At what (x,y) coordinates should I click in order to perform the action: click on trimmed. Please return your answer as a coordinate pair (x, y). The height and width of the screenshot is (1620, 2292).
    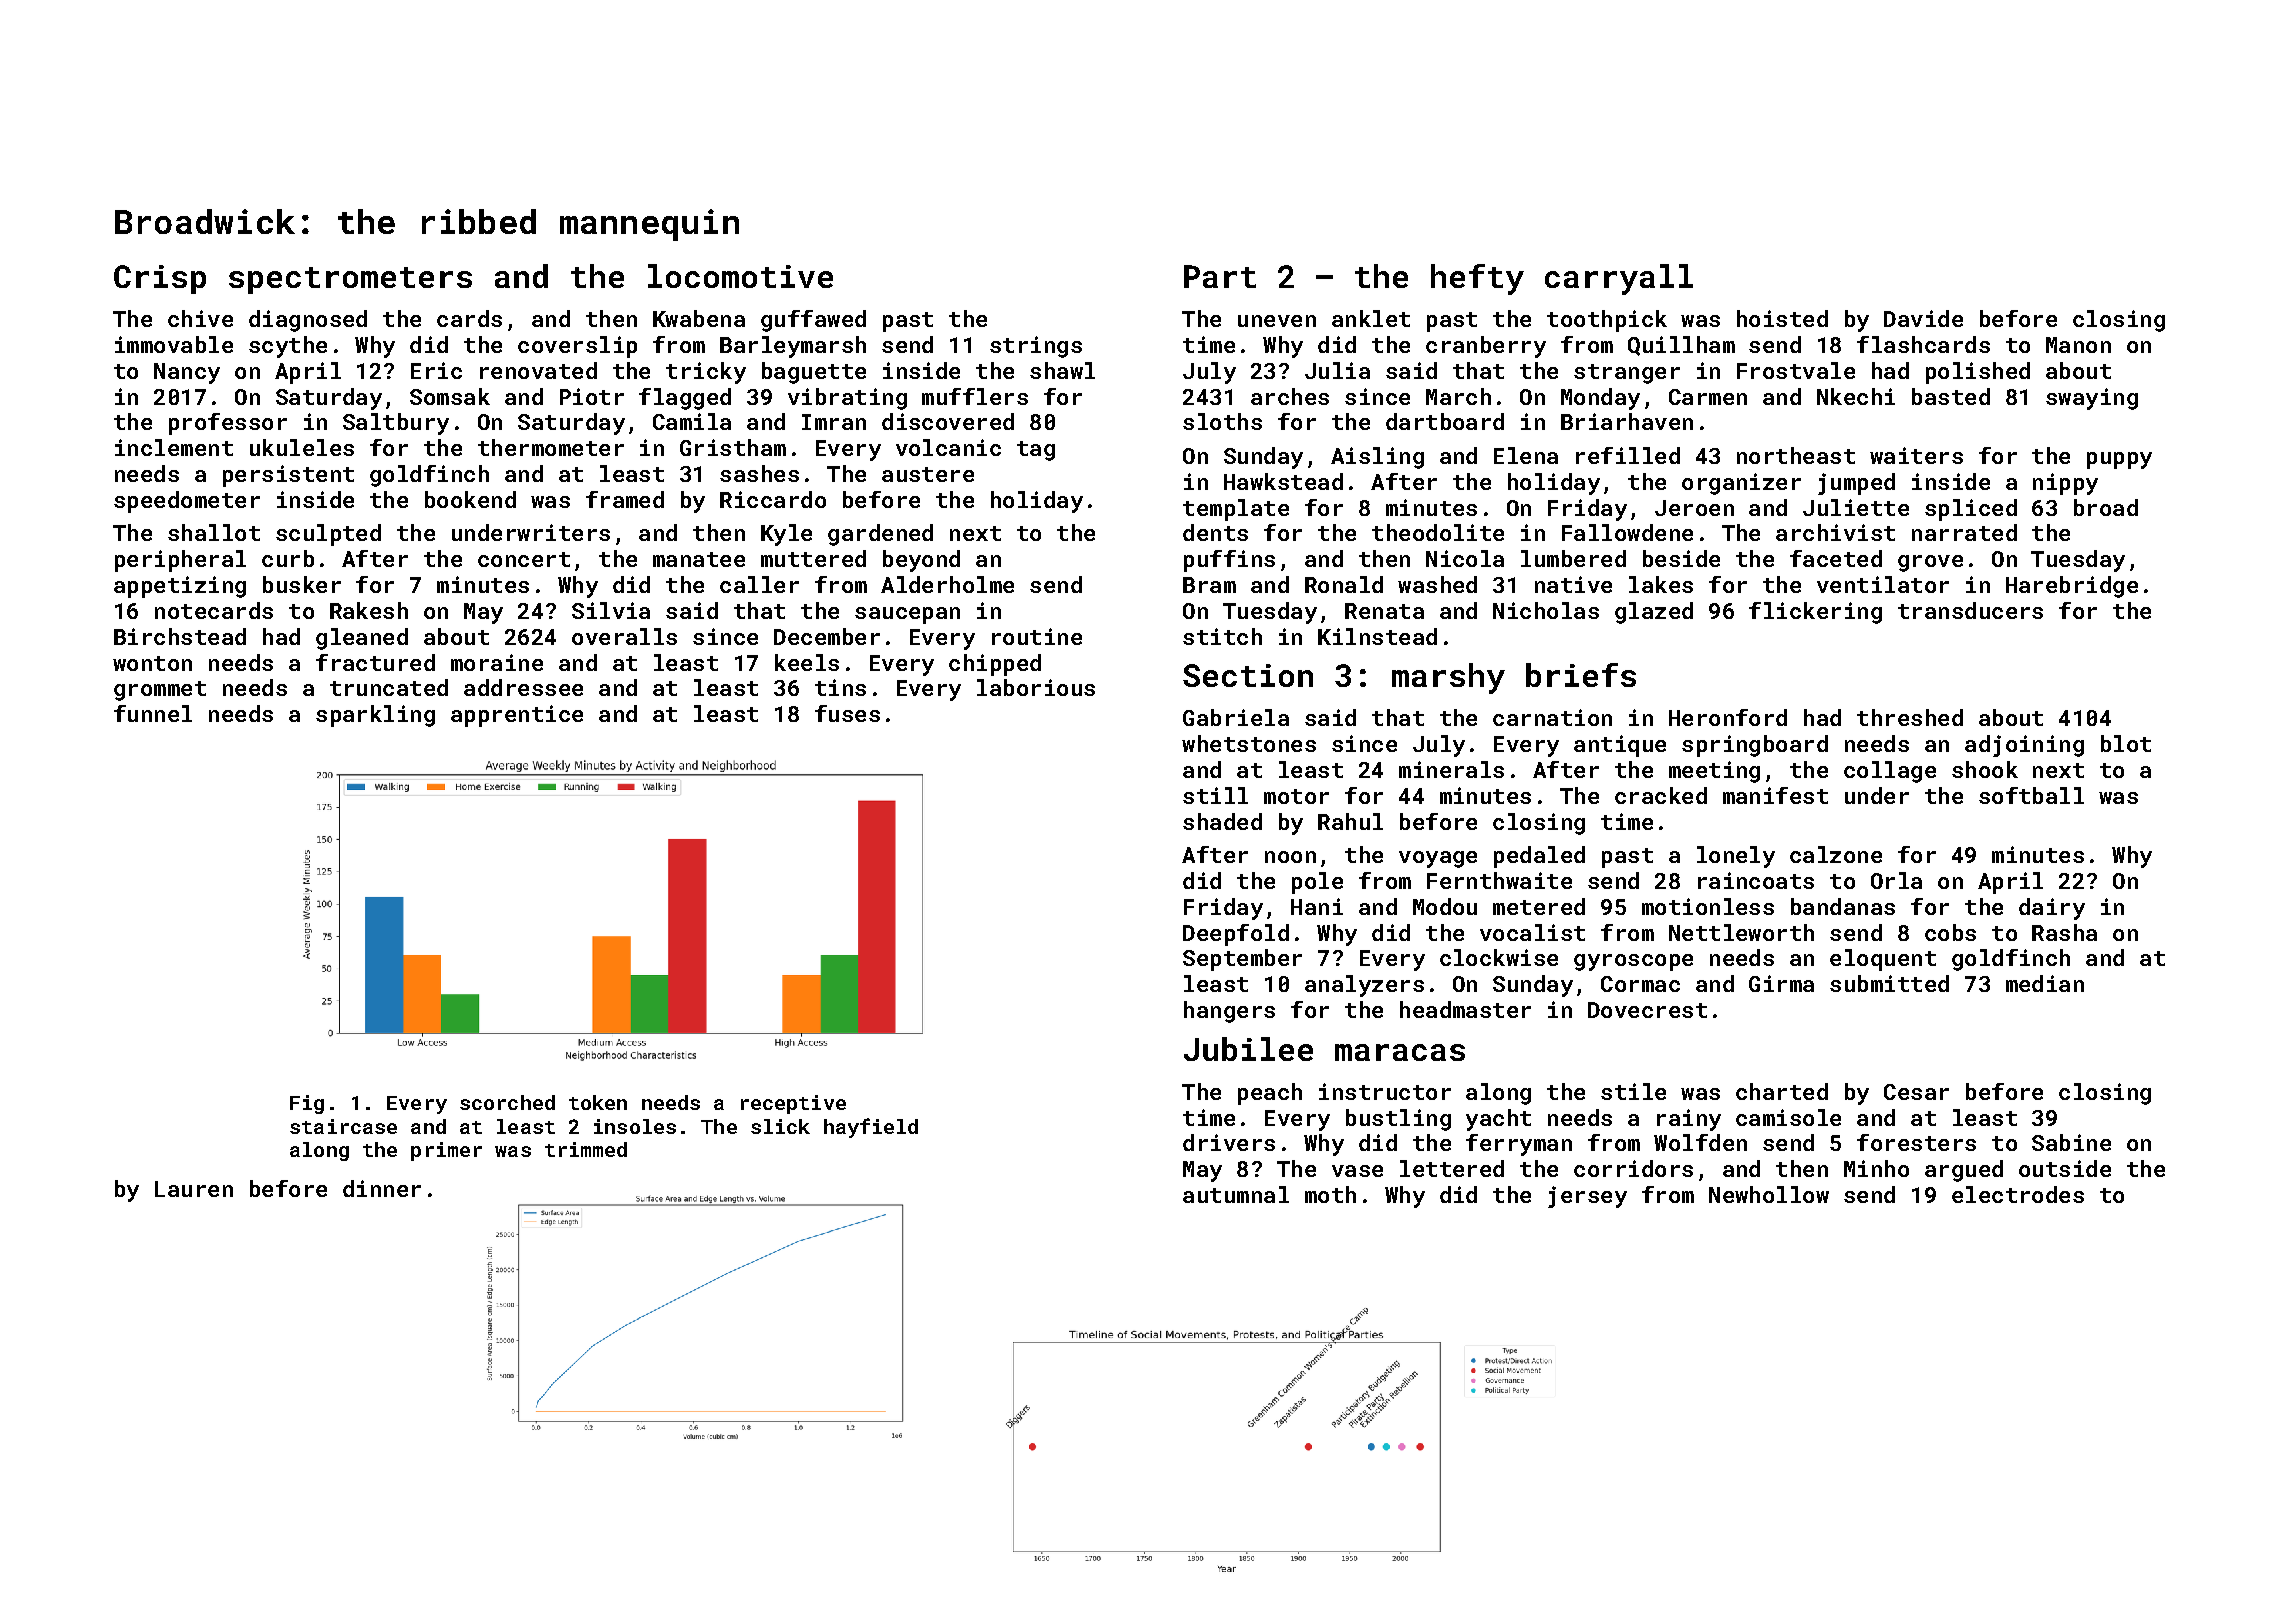
    Looking at the image, I should click on (586, 1149).
